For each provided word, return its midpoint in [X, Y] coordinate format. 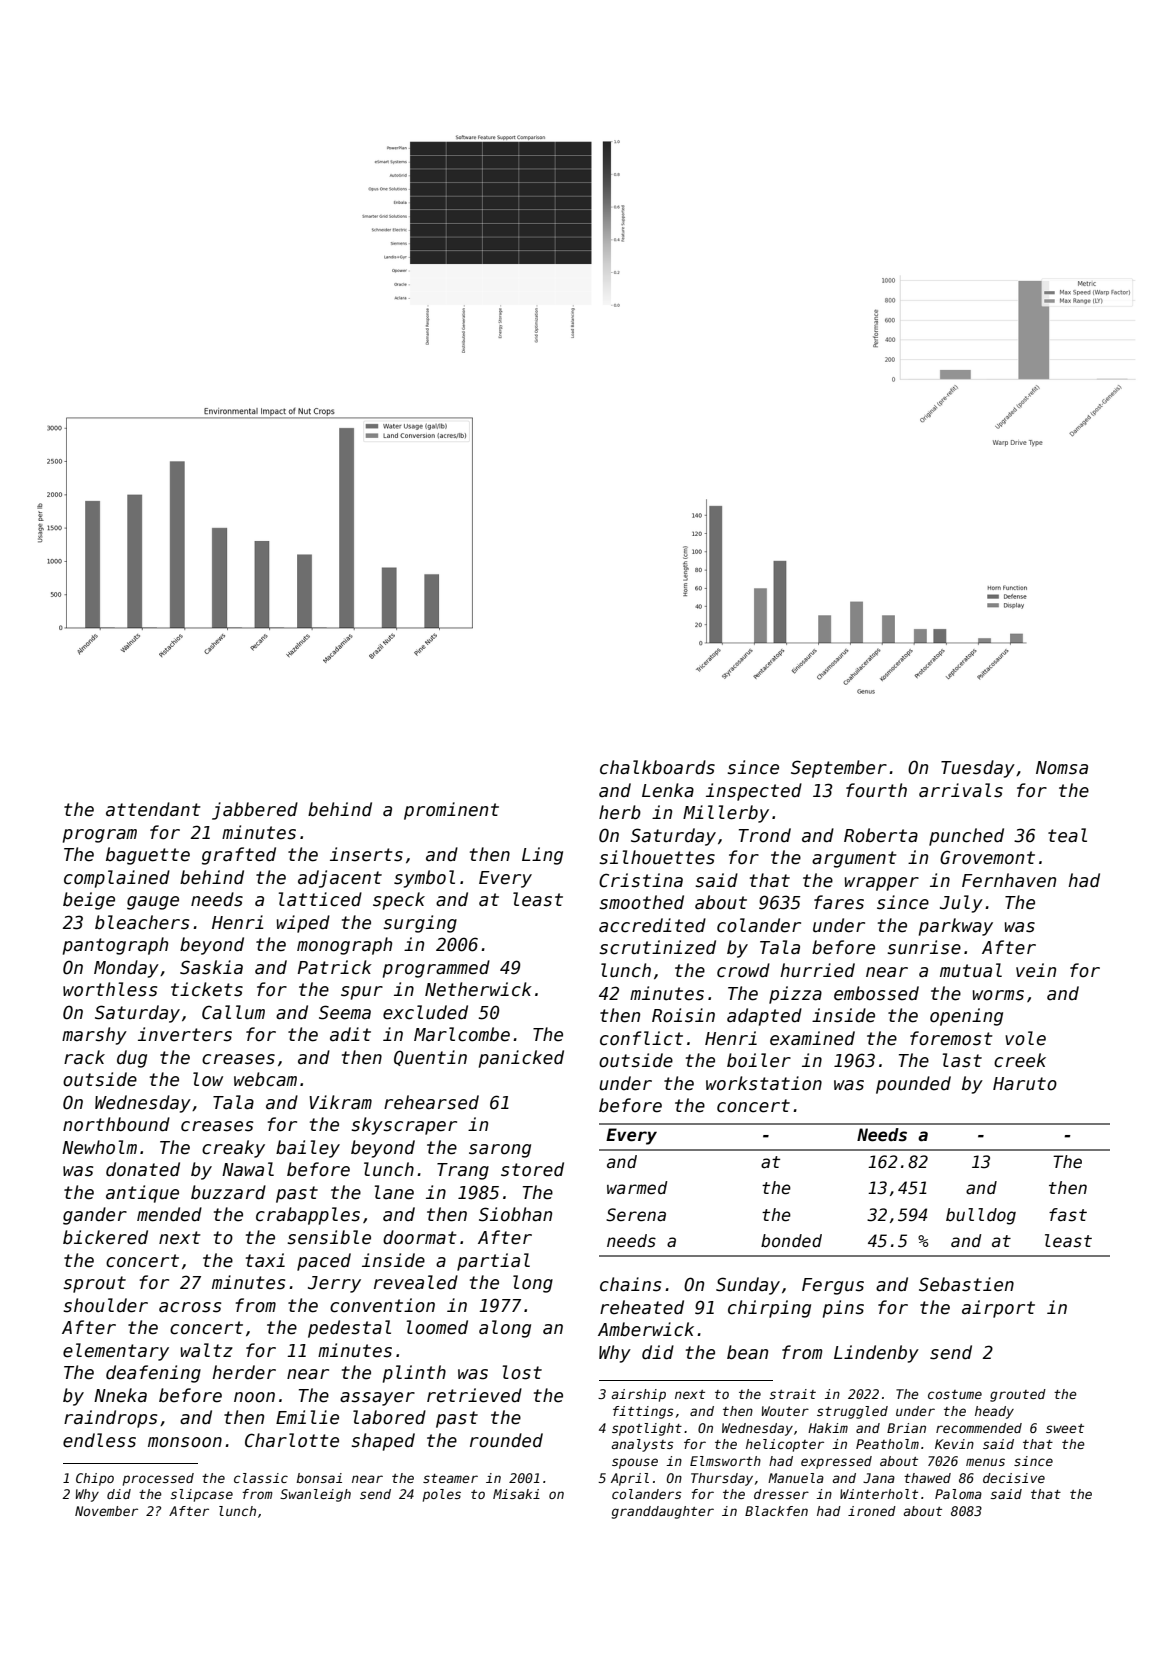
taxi [265, 1260]
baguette [148, 856]
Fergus [833, 1286]
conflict [641, 1038]
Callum [233, 1012]
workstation [764, 1083]
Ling [542, 856]
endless [99, 1440]
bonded [791, 1241]
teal [1067, 835]
